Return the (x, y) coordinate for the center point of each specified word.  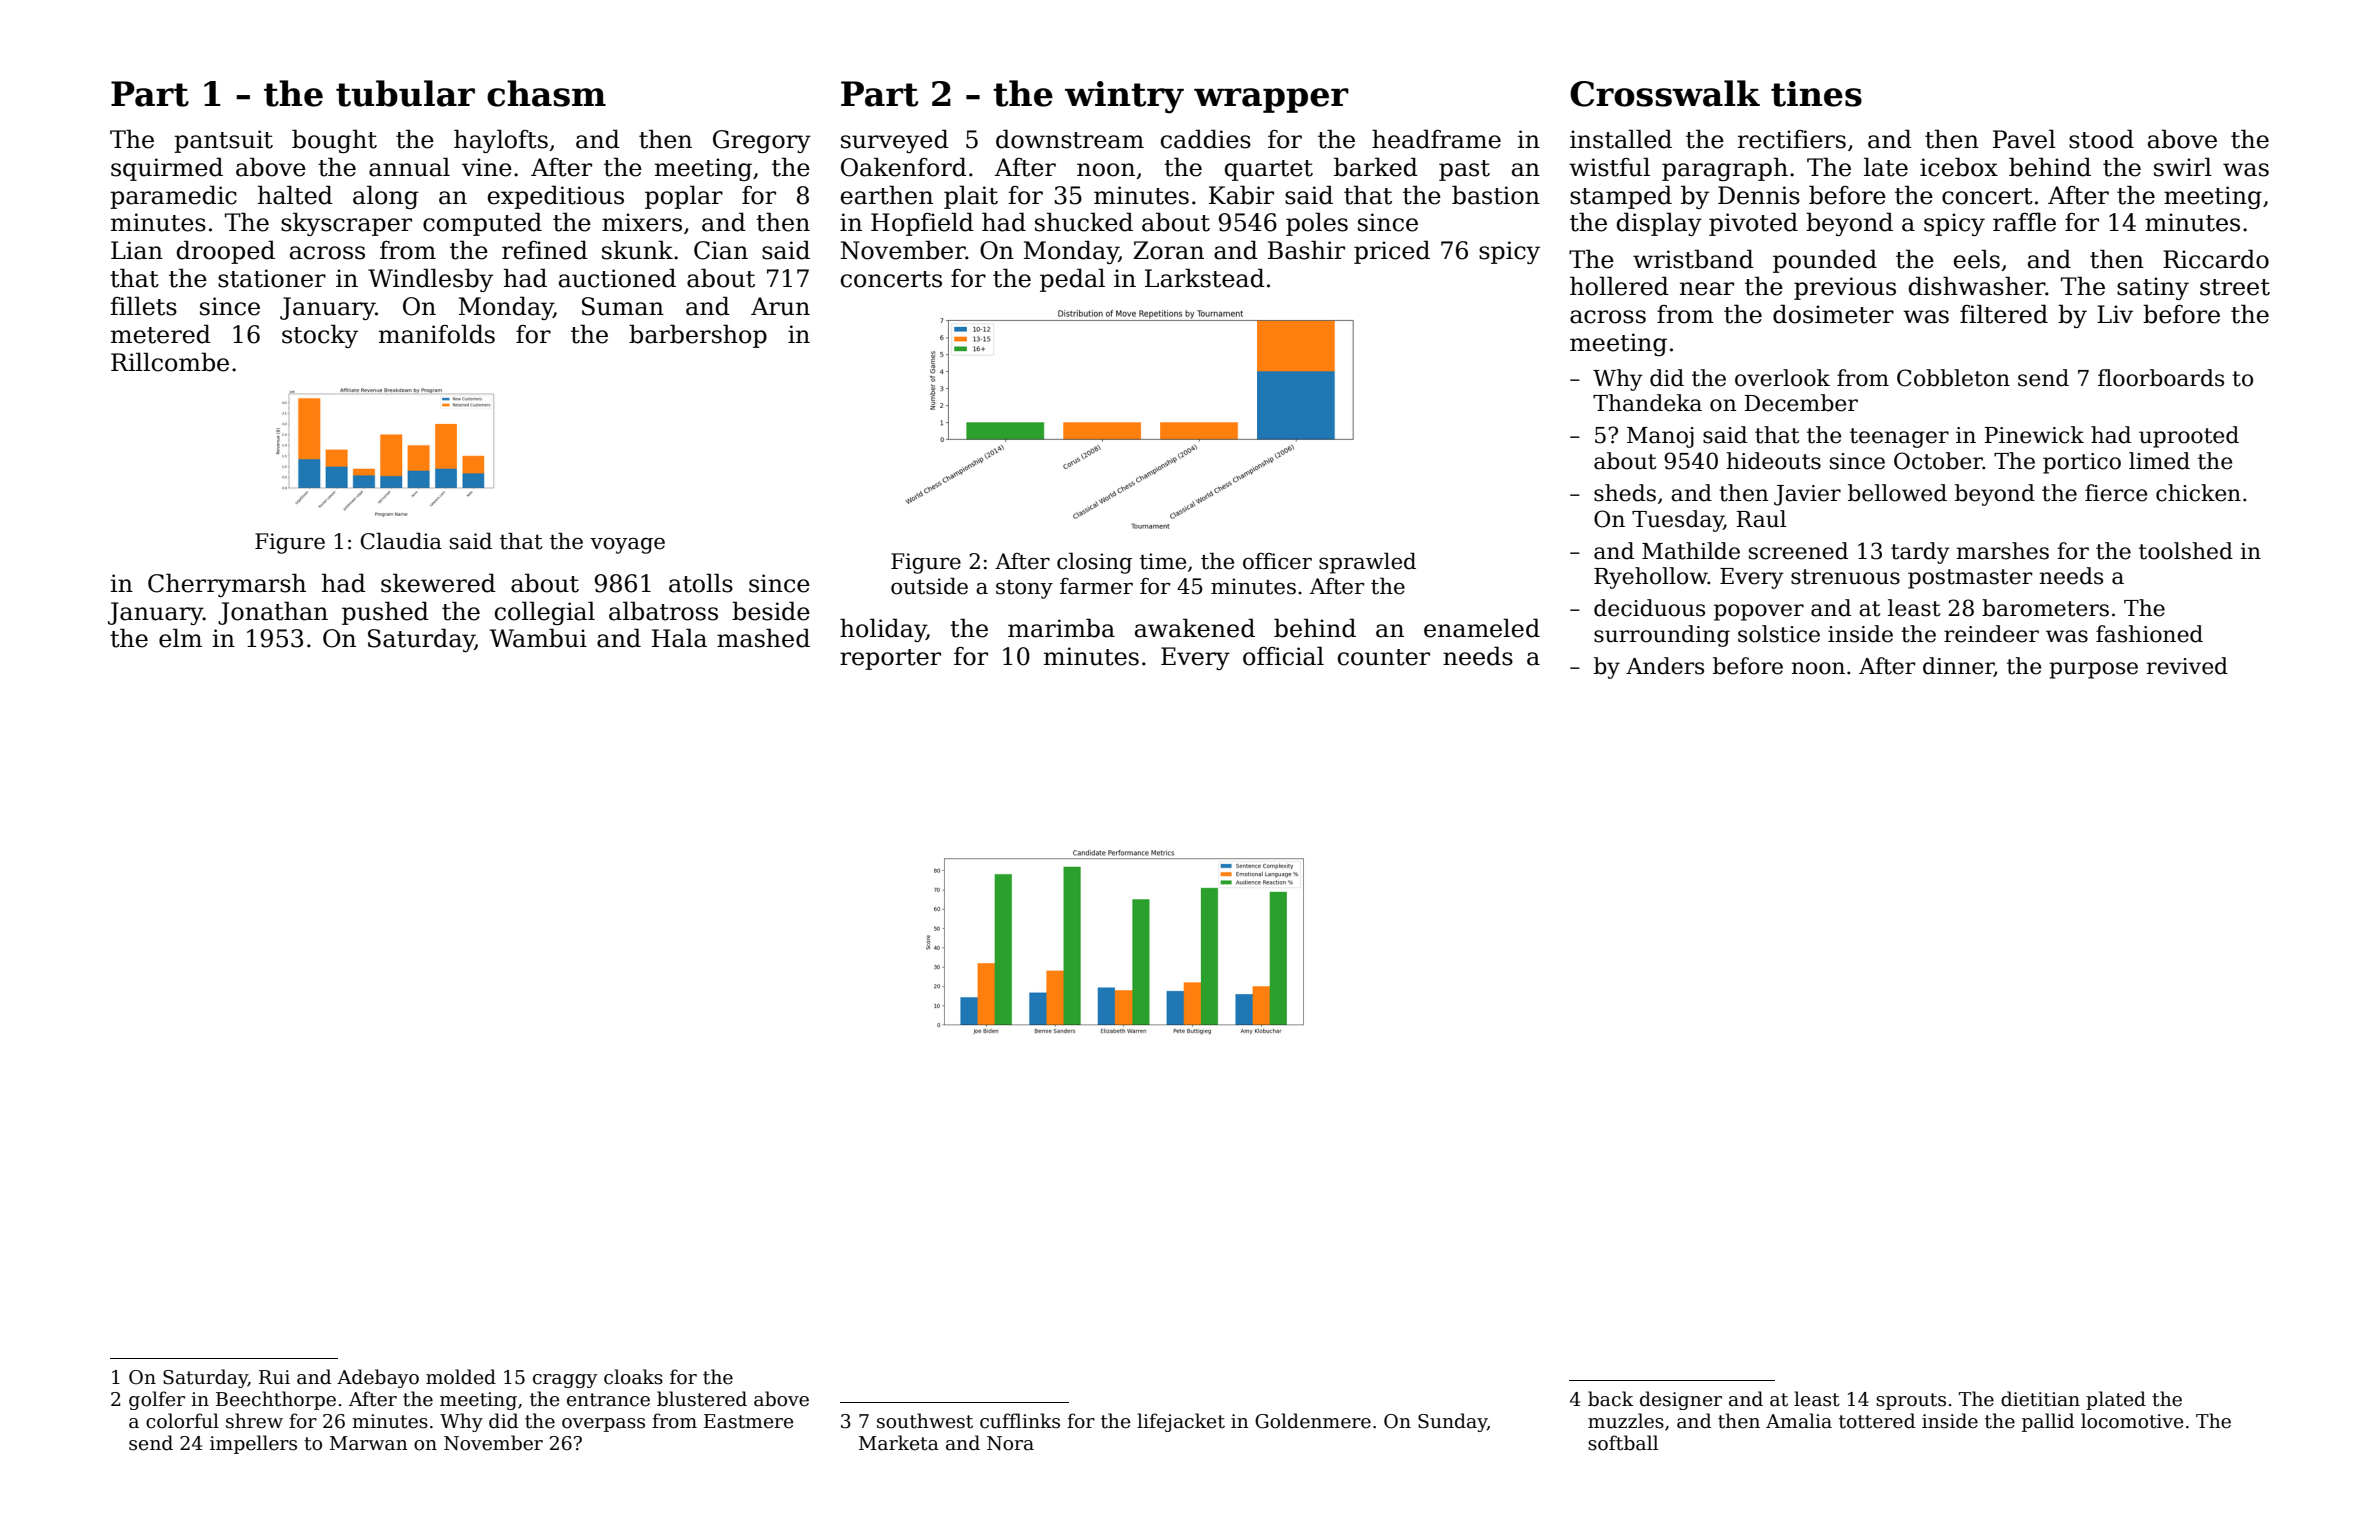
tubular (405, 93)
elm (180, 638)
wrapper (1271, 100)
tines (1816, 94)
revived (2187, 666)
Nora (1010, 1443)
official (1283, 656)
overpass (603, 1425)
